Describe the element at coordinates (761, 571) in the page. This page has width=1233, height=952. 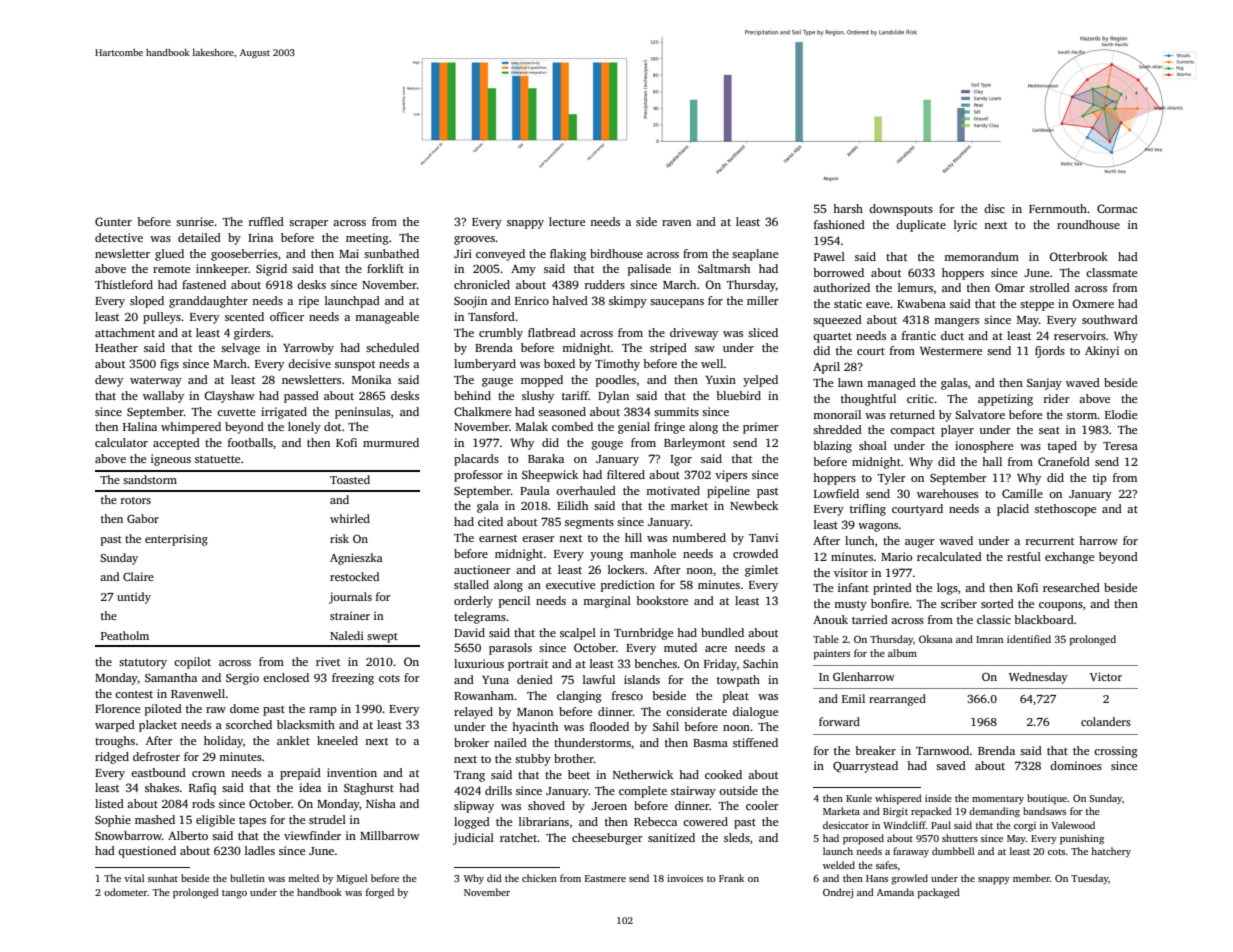
I see `gimlet` at that location.
